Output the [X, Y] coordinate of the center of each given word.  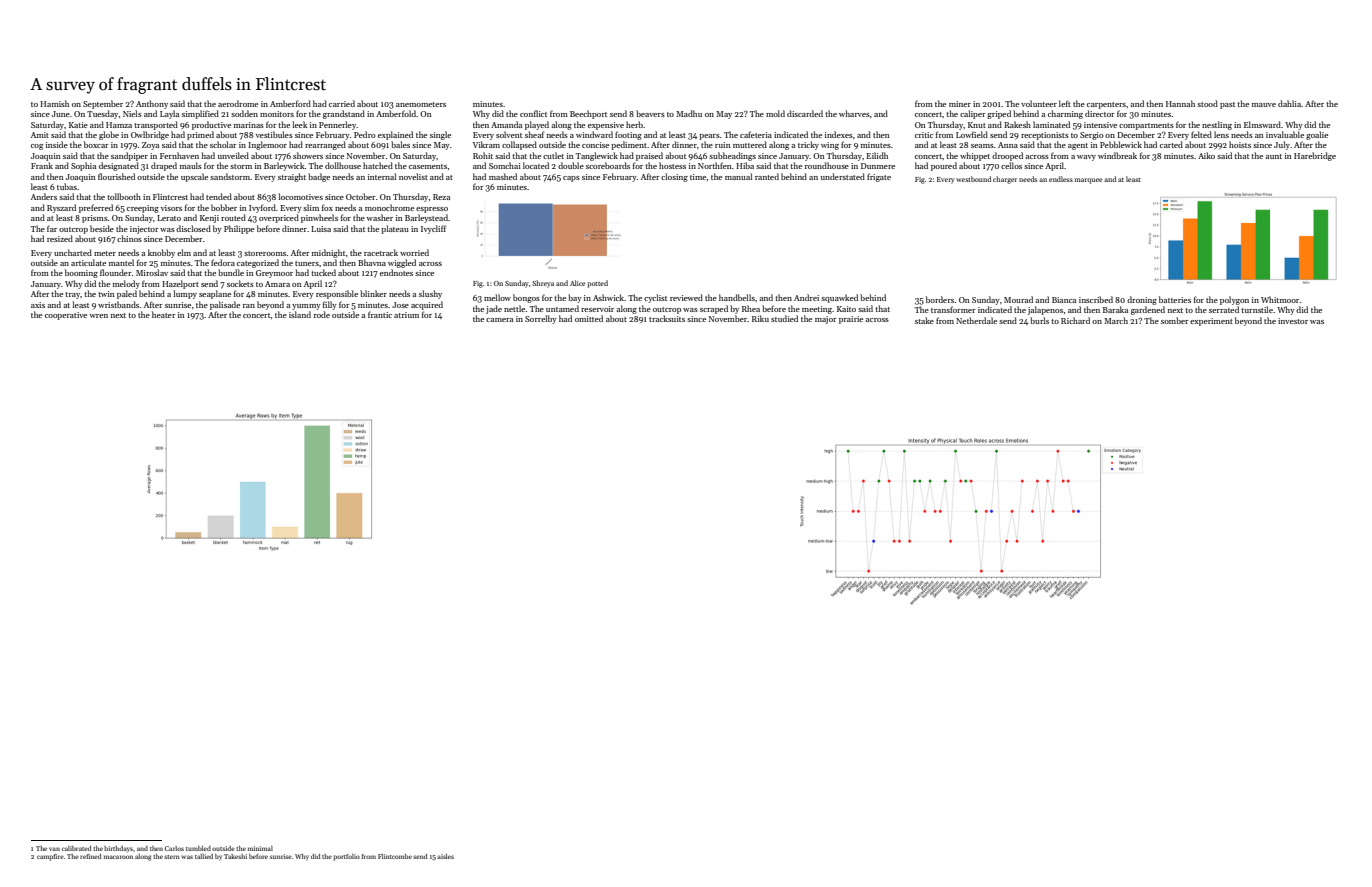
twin [106, 294]
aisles [445, 856]
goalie [1317, 135]
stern [172, 857]
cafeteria [756, 134]
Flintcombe [395, 856]
